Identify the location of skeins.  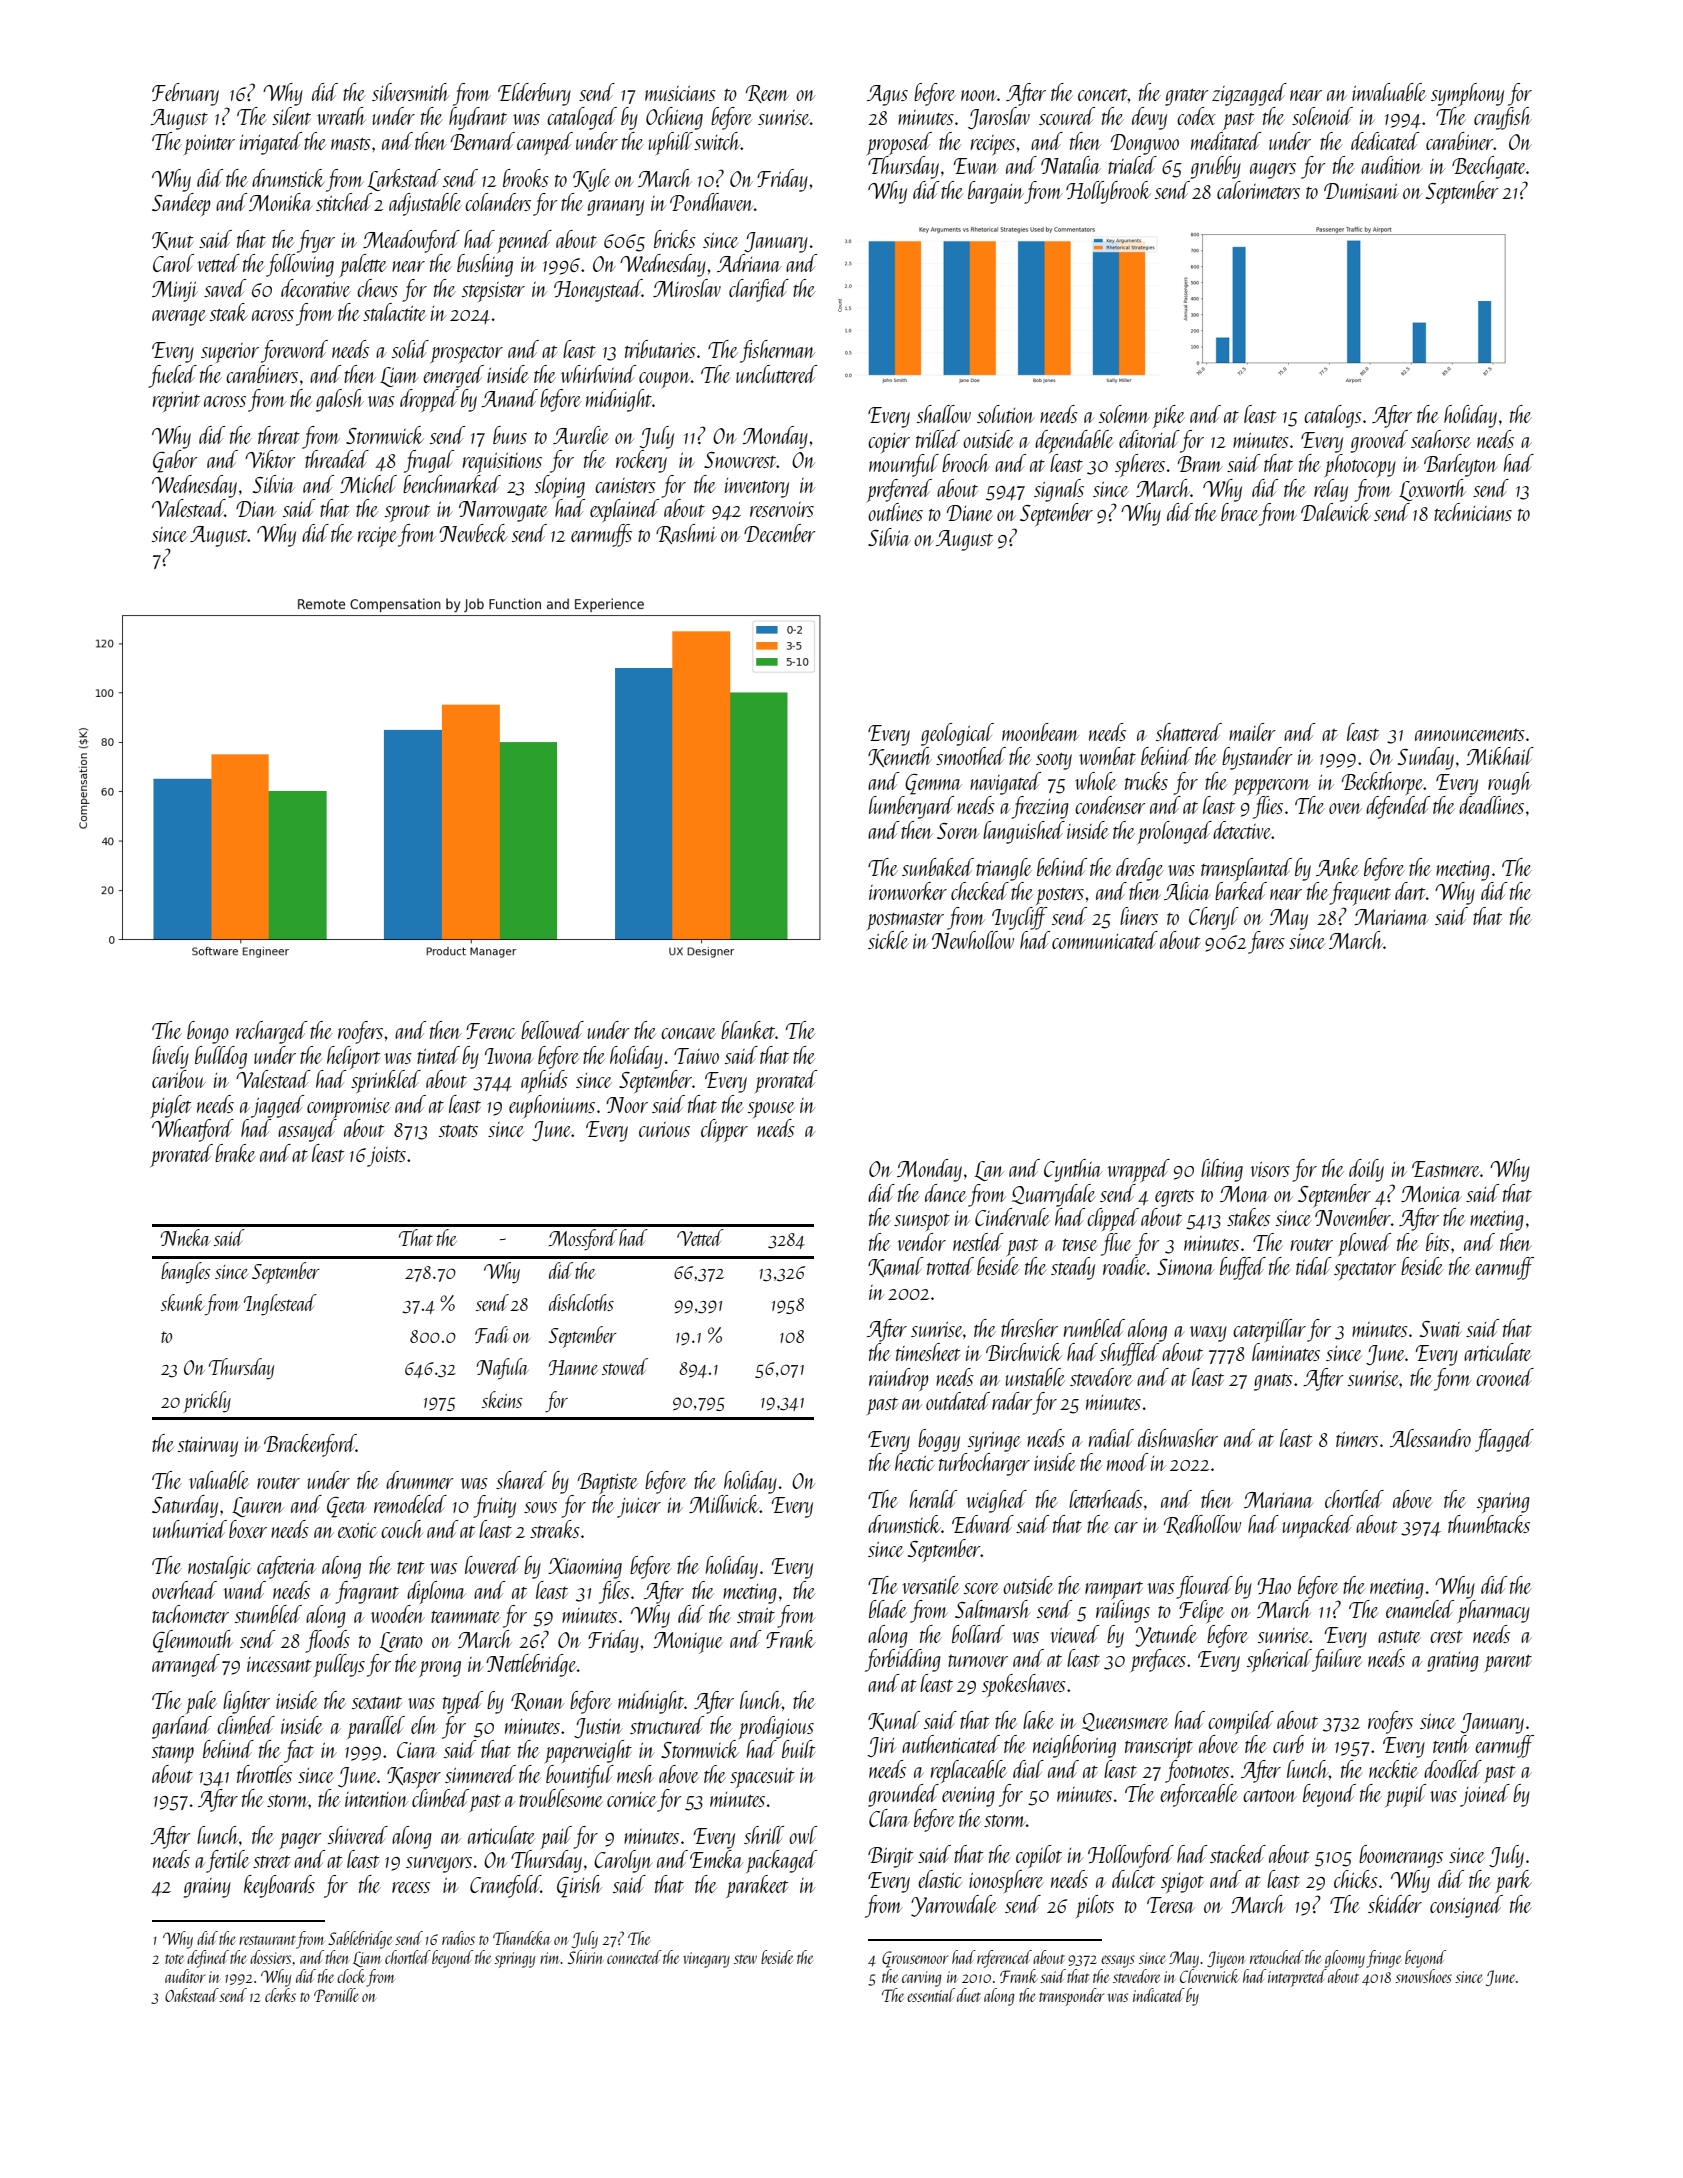
(502, 1399).
